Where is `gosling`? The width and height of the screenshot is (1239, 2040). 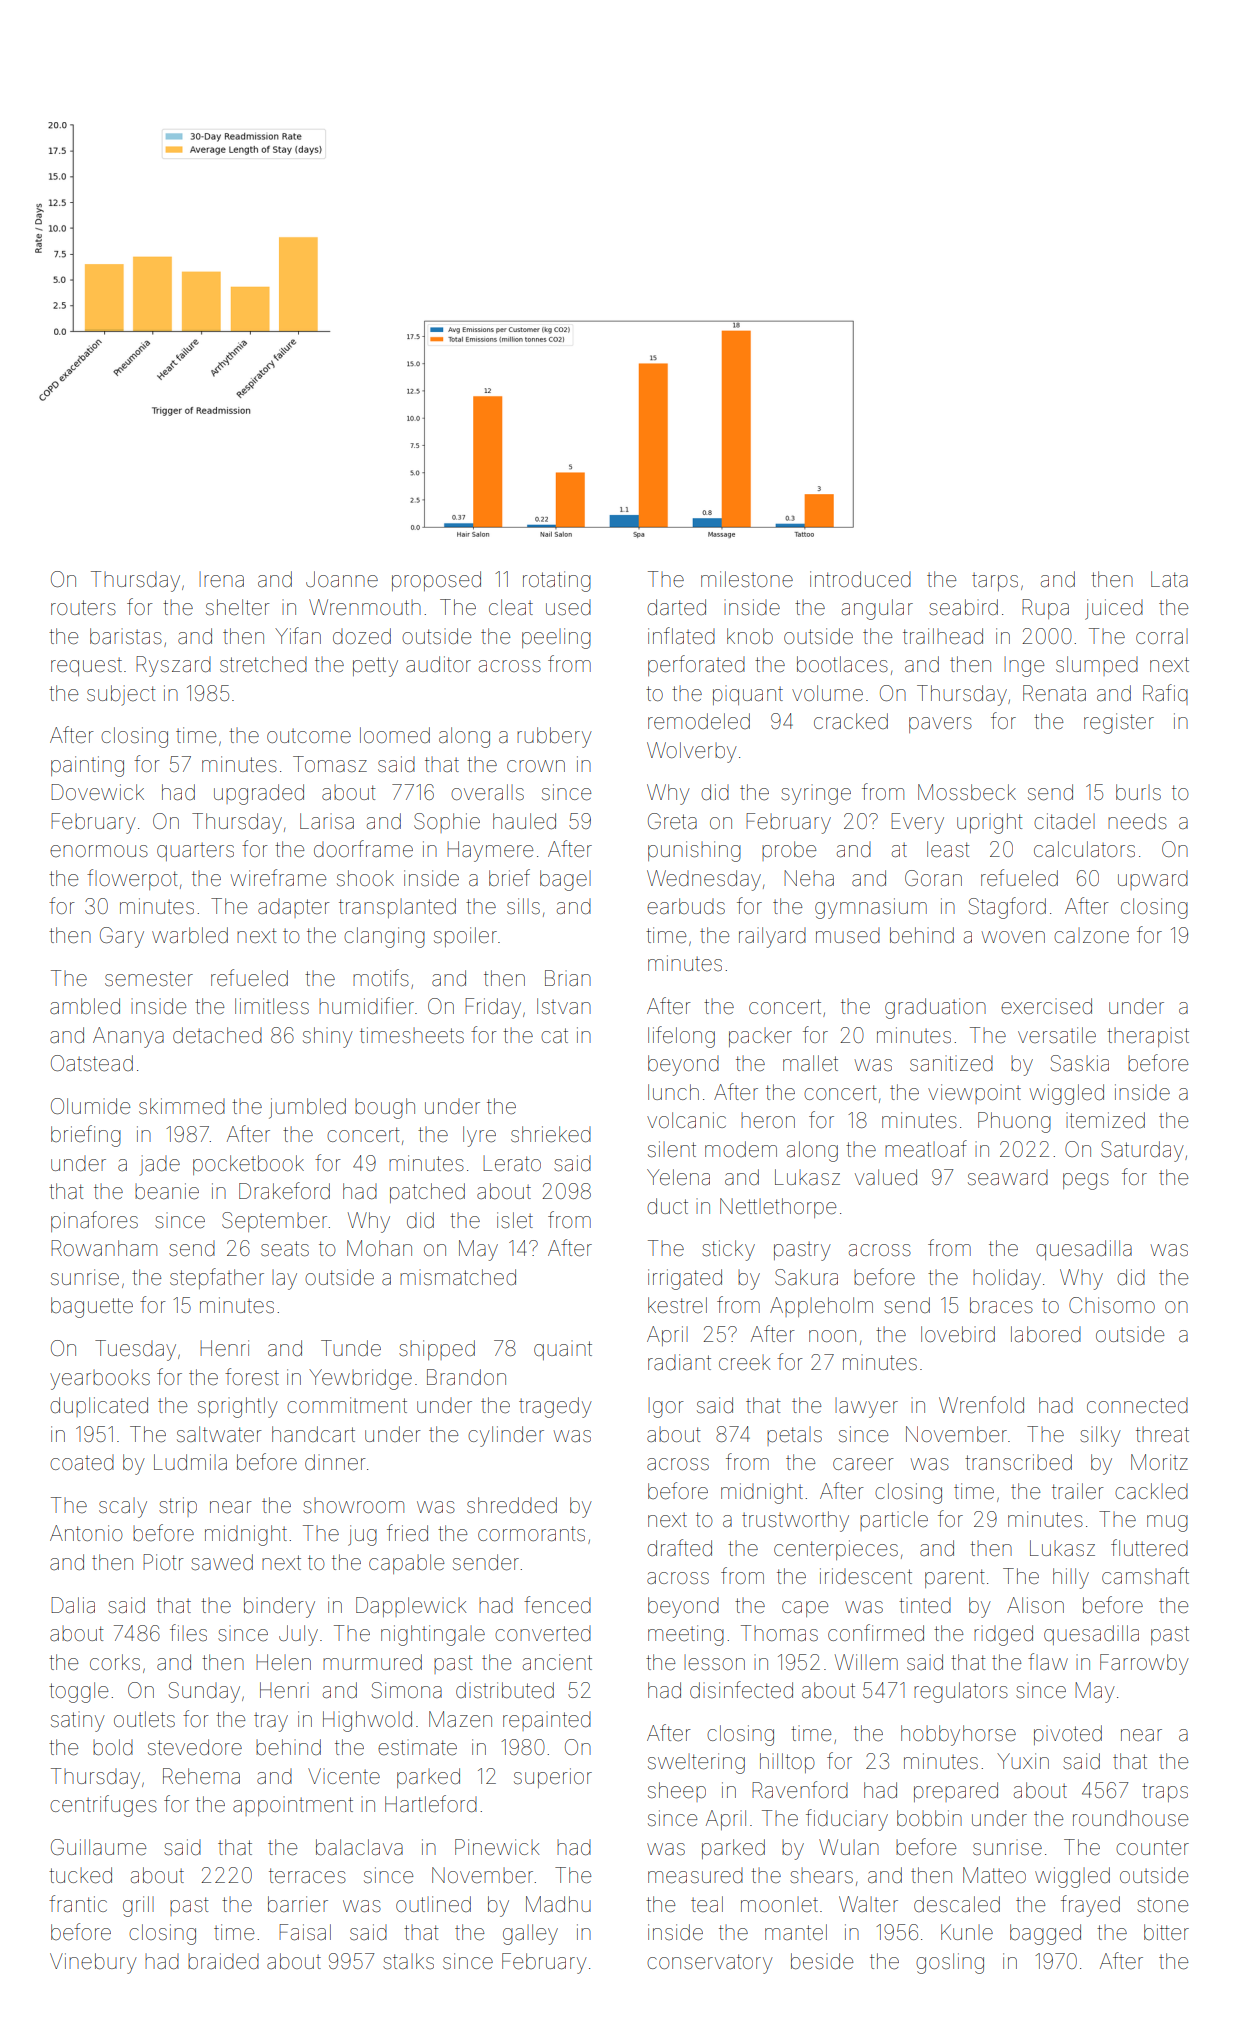 gosling is located at coordinates (950, 1963).
